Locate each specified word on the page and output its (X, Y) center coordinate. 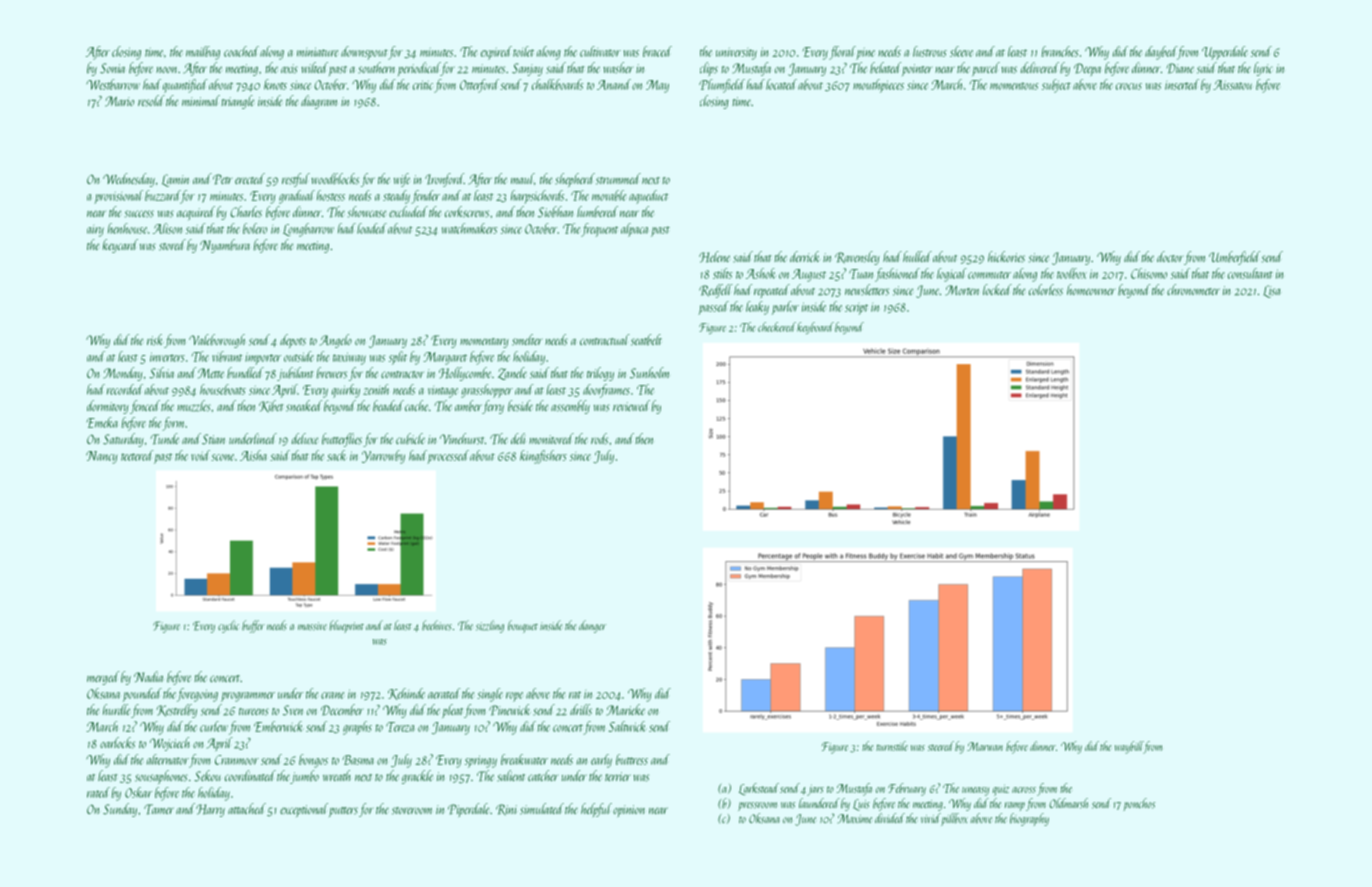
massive (312, 626)
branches (1060, 51)
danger (592, 626)
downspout (364, 53)
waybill (1129, 747)
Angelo (336, 341)
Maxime (855, 818)
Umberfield (1234, 258)
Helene (714, 257)
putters (343, 812)
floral (842, 53)
